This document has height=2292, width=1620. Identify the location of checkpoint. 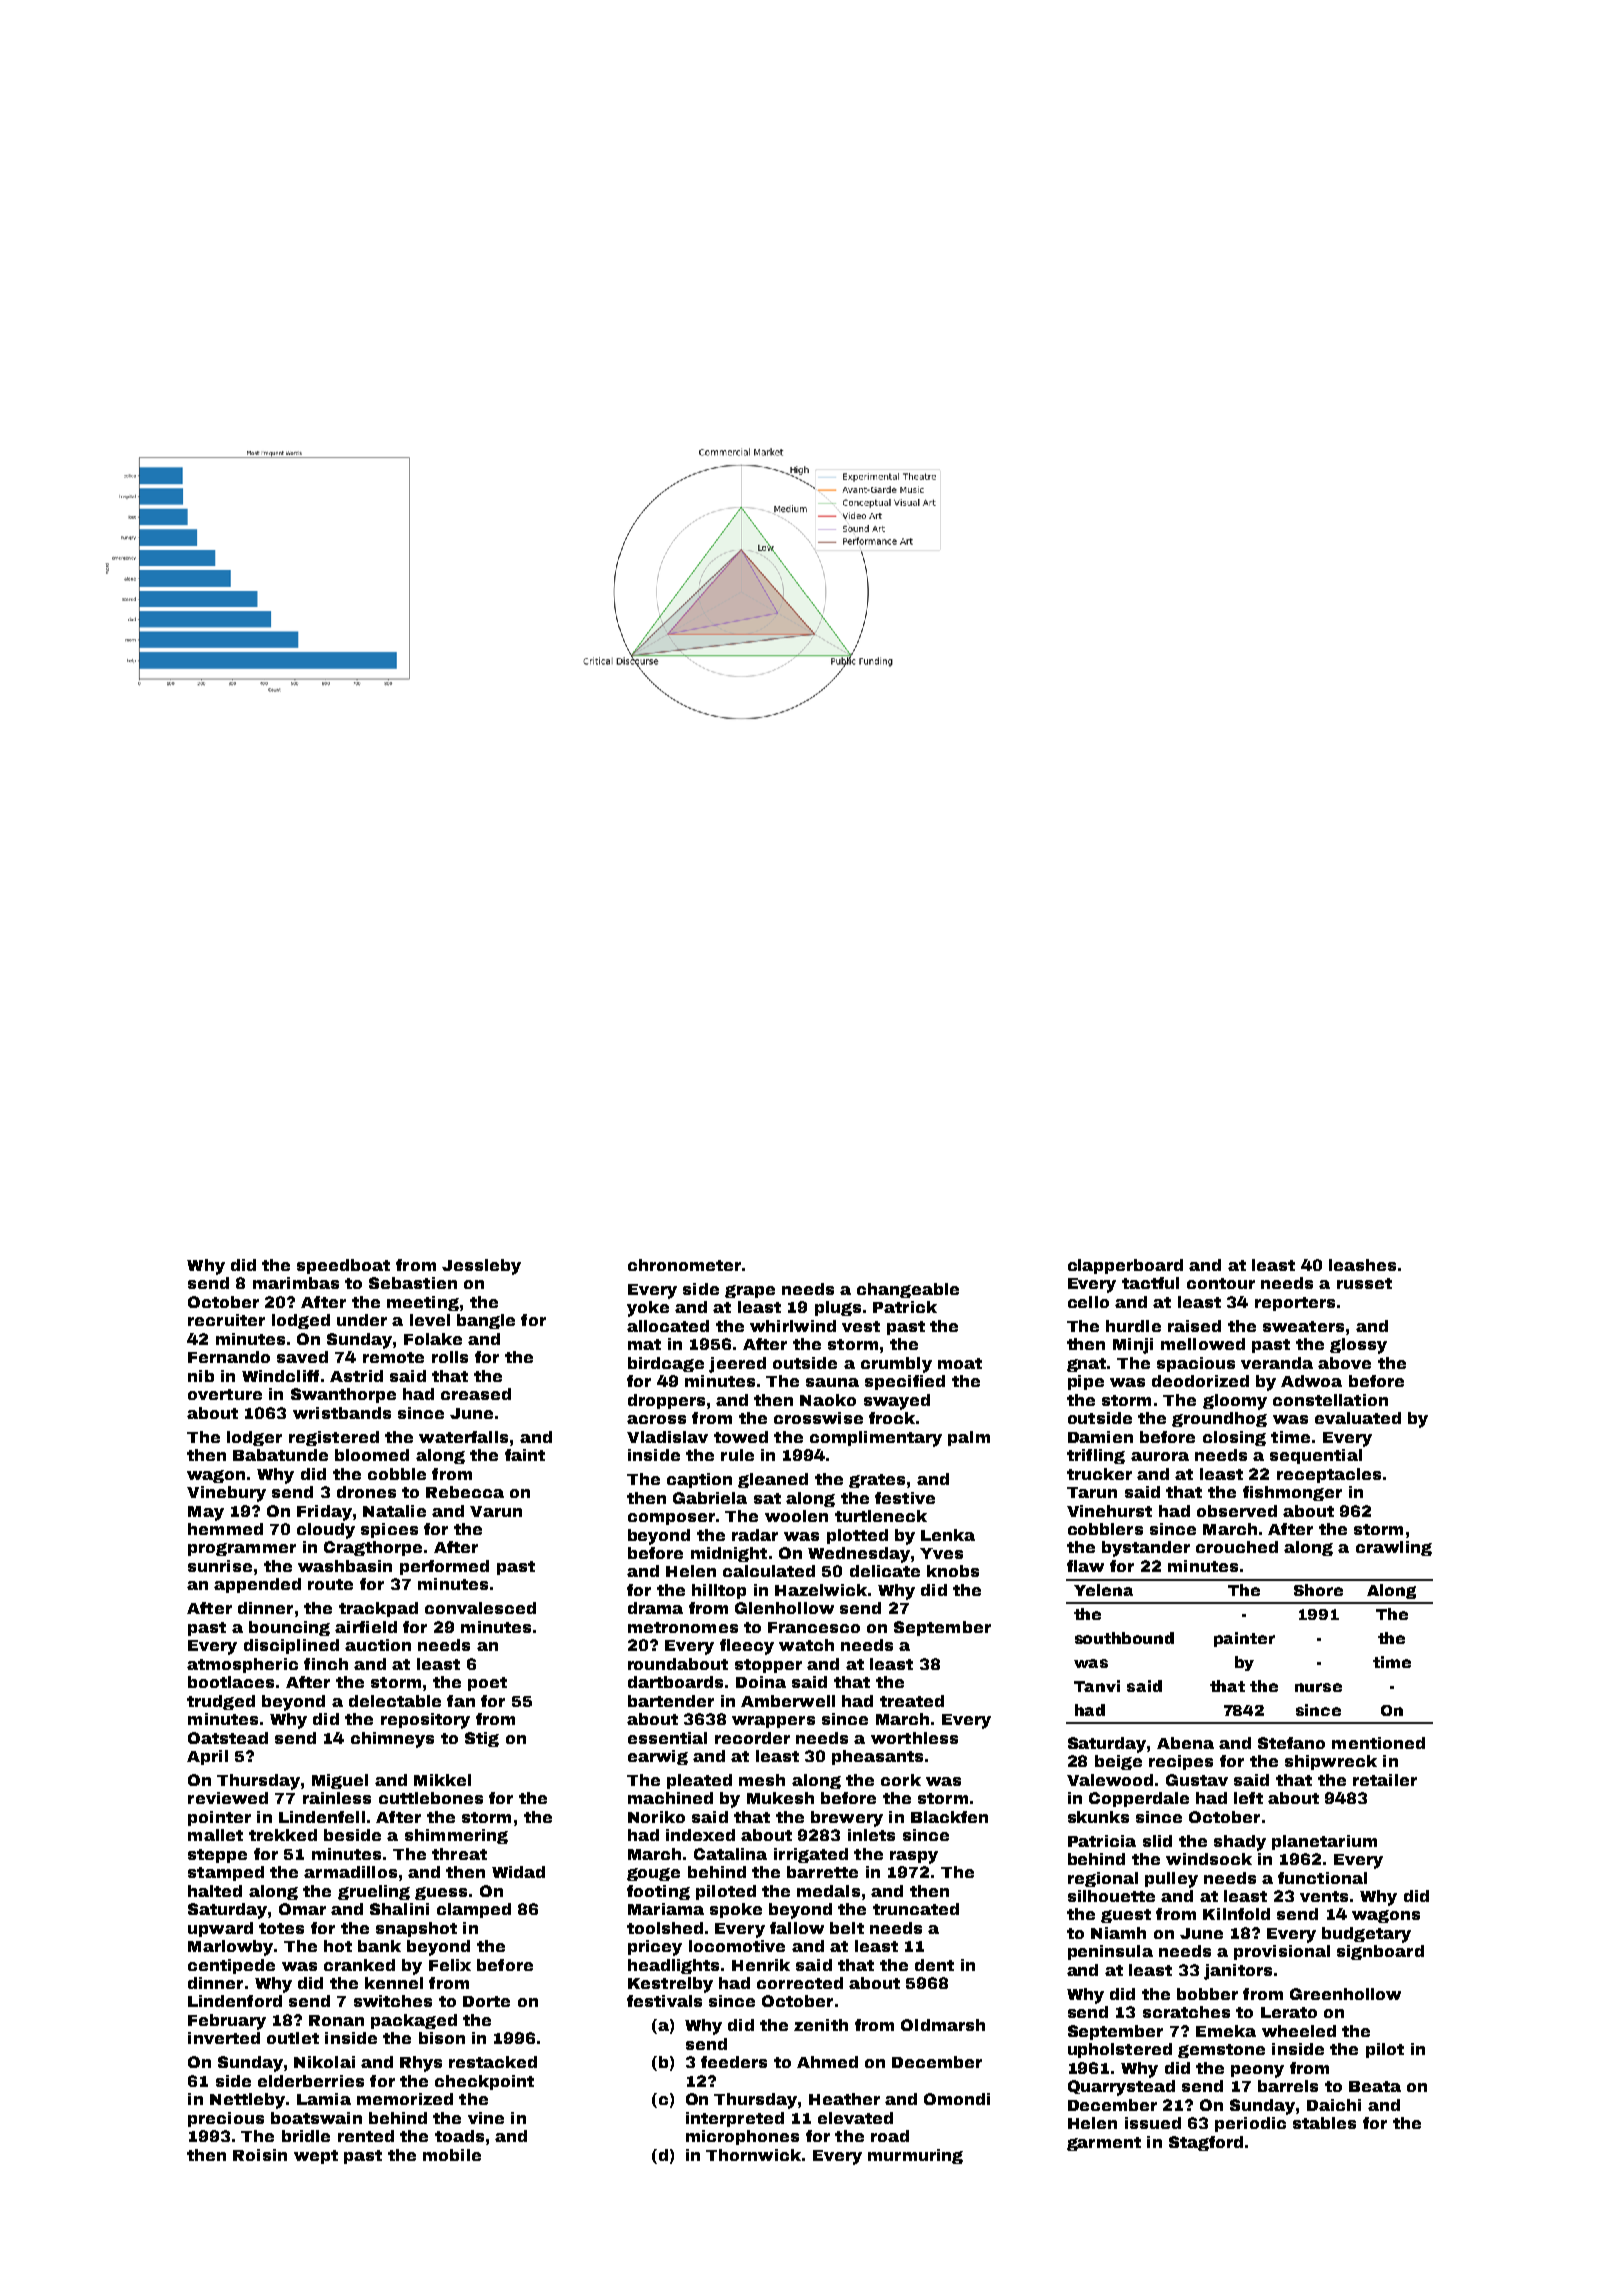
(484, 2082).
